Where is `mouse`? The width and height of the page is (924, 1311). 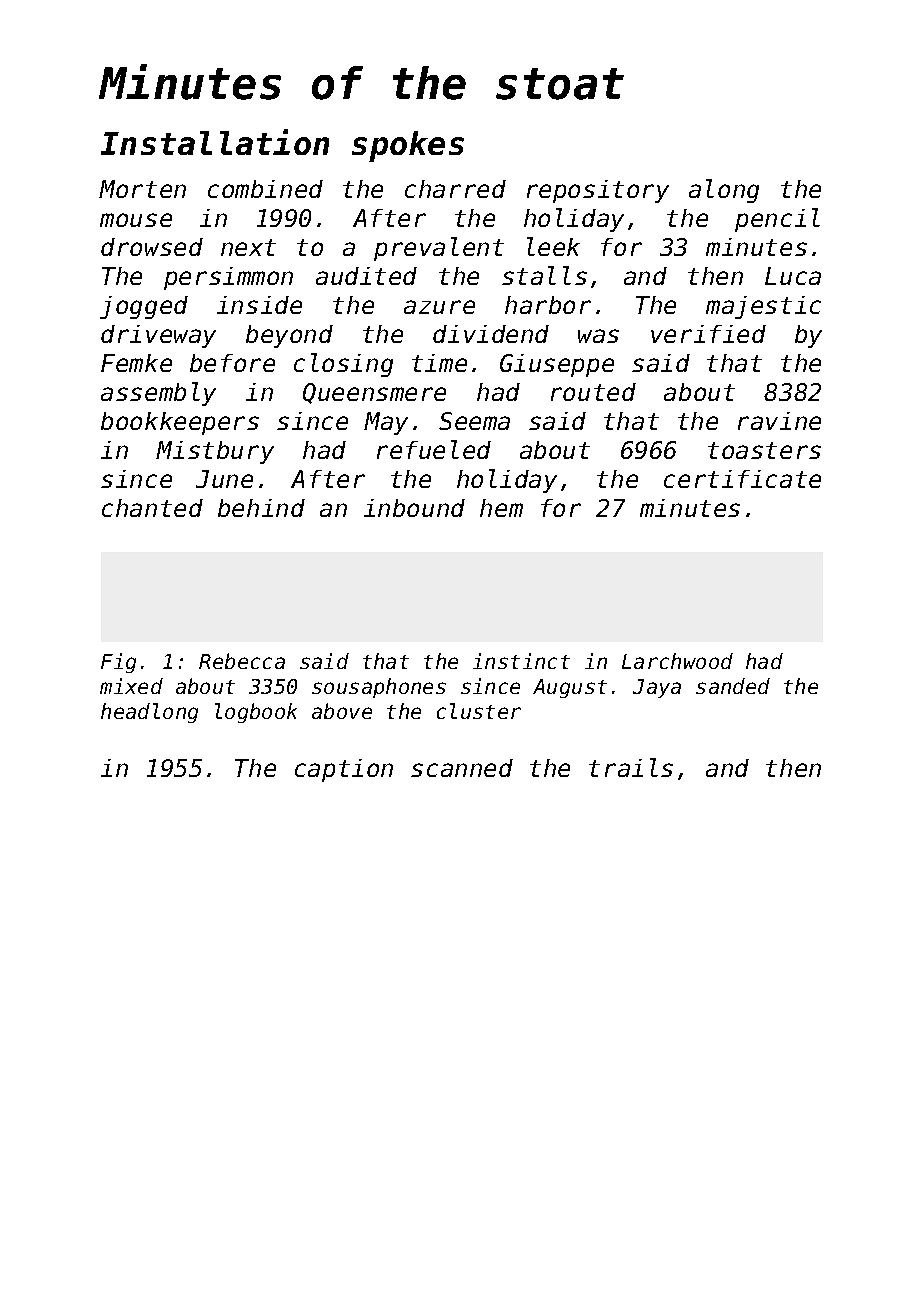
mouse is located at coordinates (136, 220).
